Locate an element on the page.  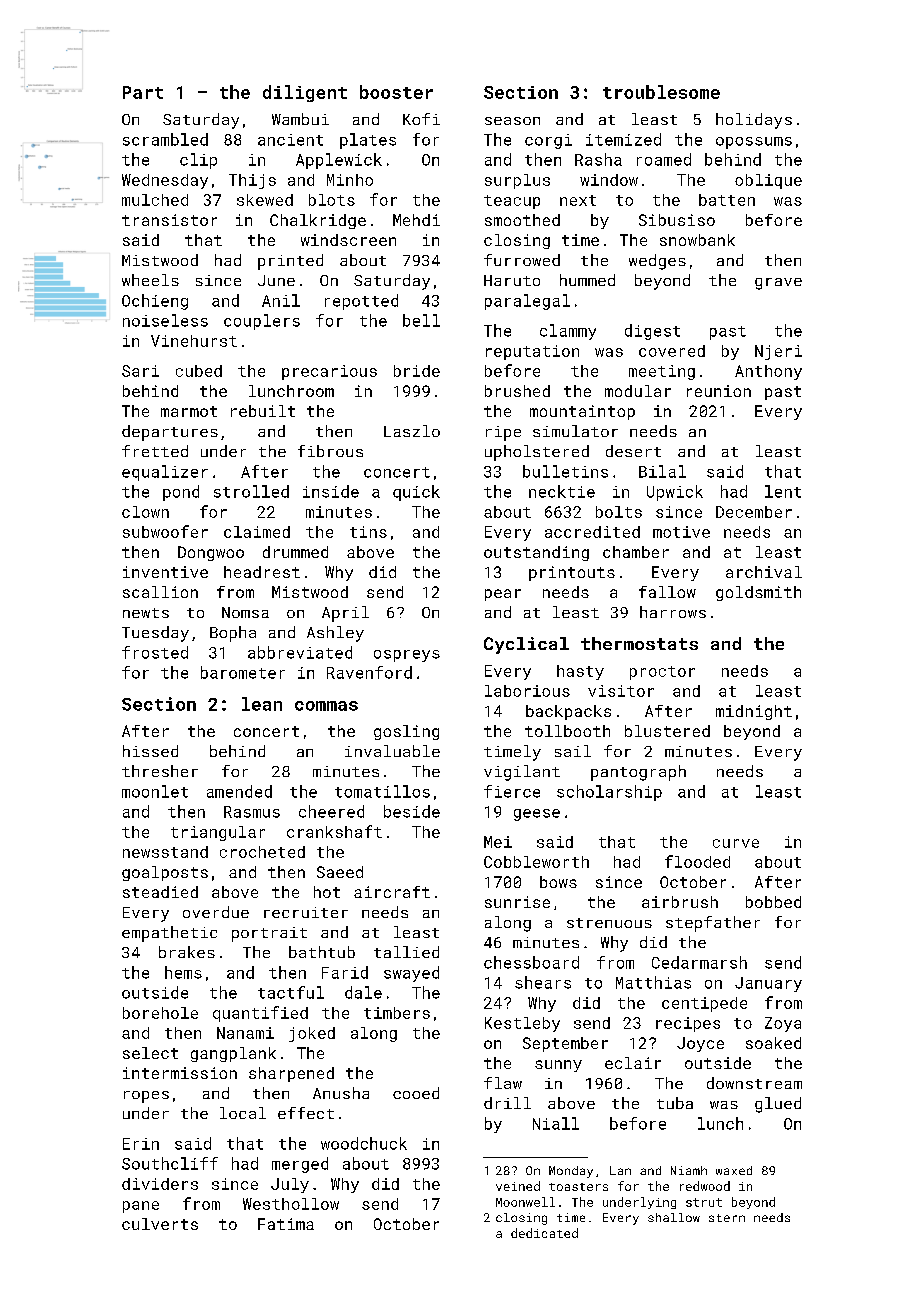
Upwick is located at coordinates (675, 493).
